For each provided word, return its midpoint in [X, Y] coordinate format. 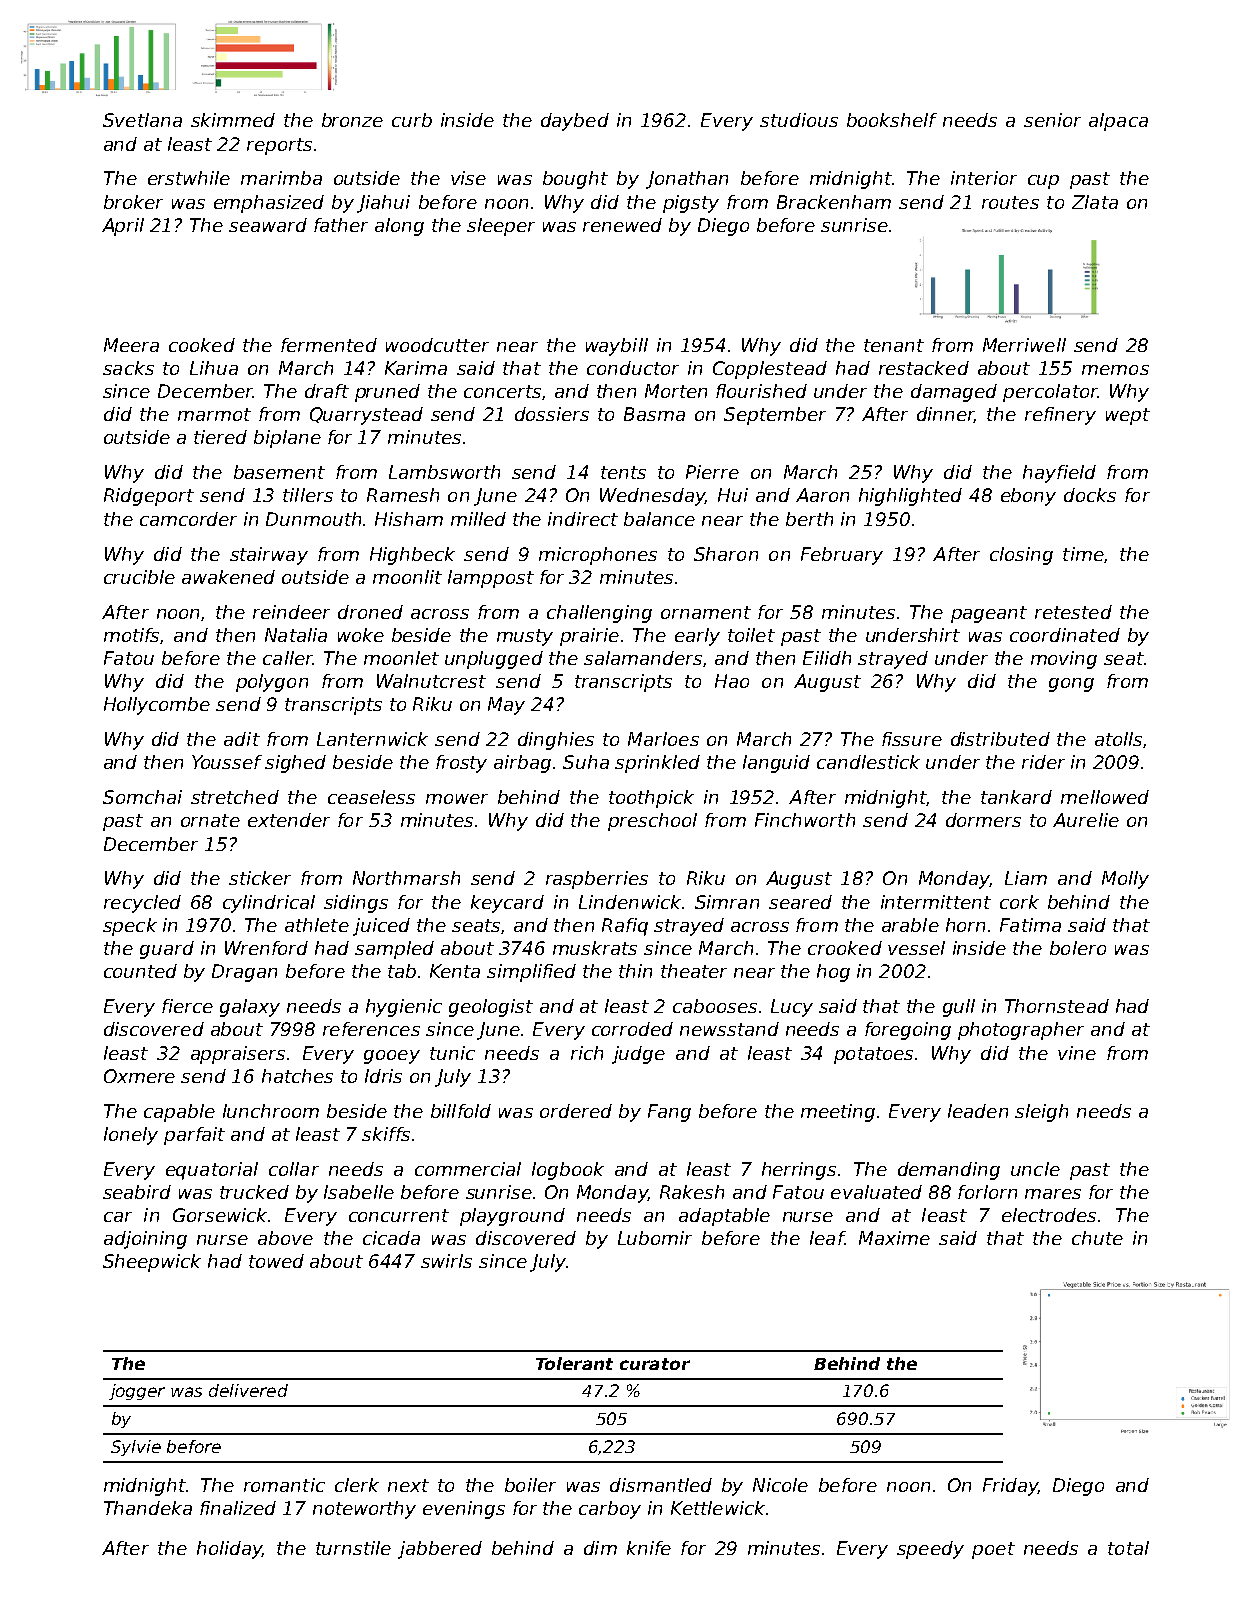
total [1128, 1548]
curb [412, 120]
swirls [446, 1261]
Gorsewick [220, 1215]
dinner [945, 415]
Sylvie [136, 1448]
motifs [131, 635]
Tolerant [574, 1363]
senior [1052, 120]
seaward [268, 225]
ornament [706, 612]
